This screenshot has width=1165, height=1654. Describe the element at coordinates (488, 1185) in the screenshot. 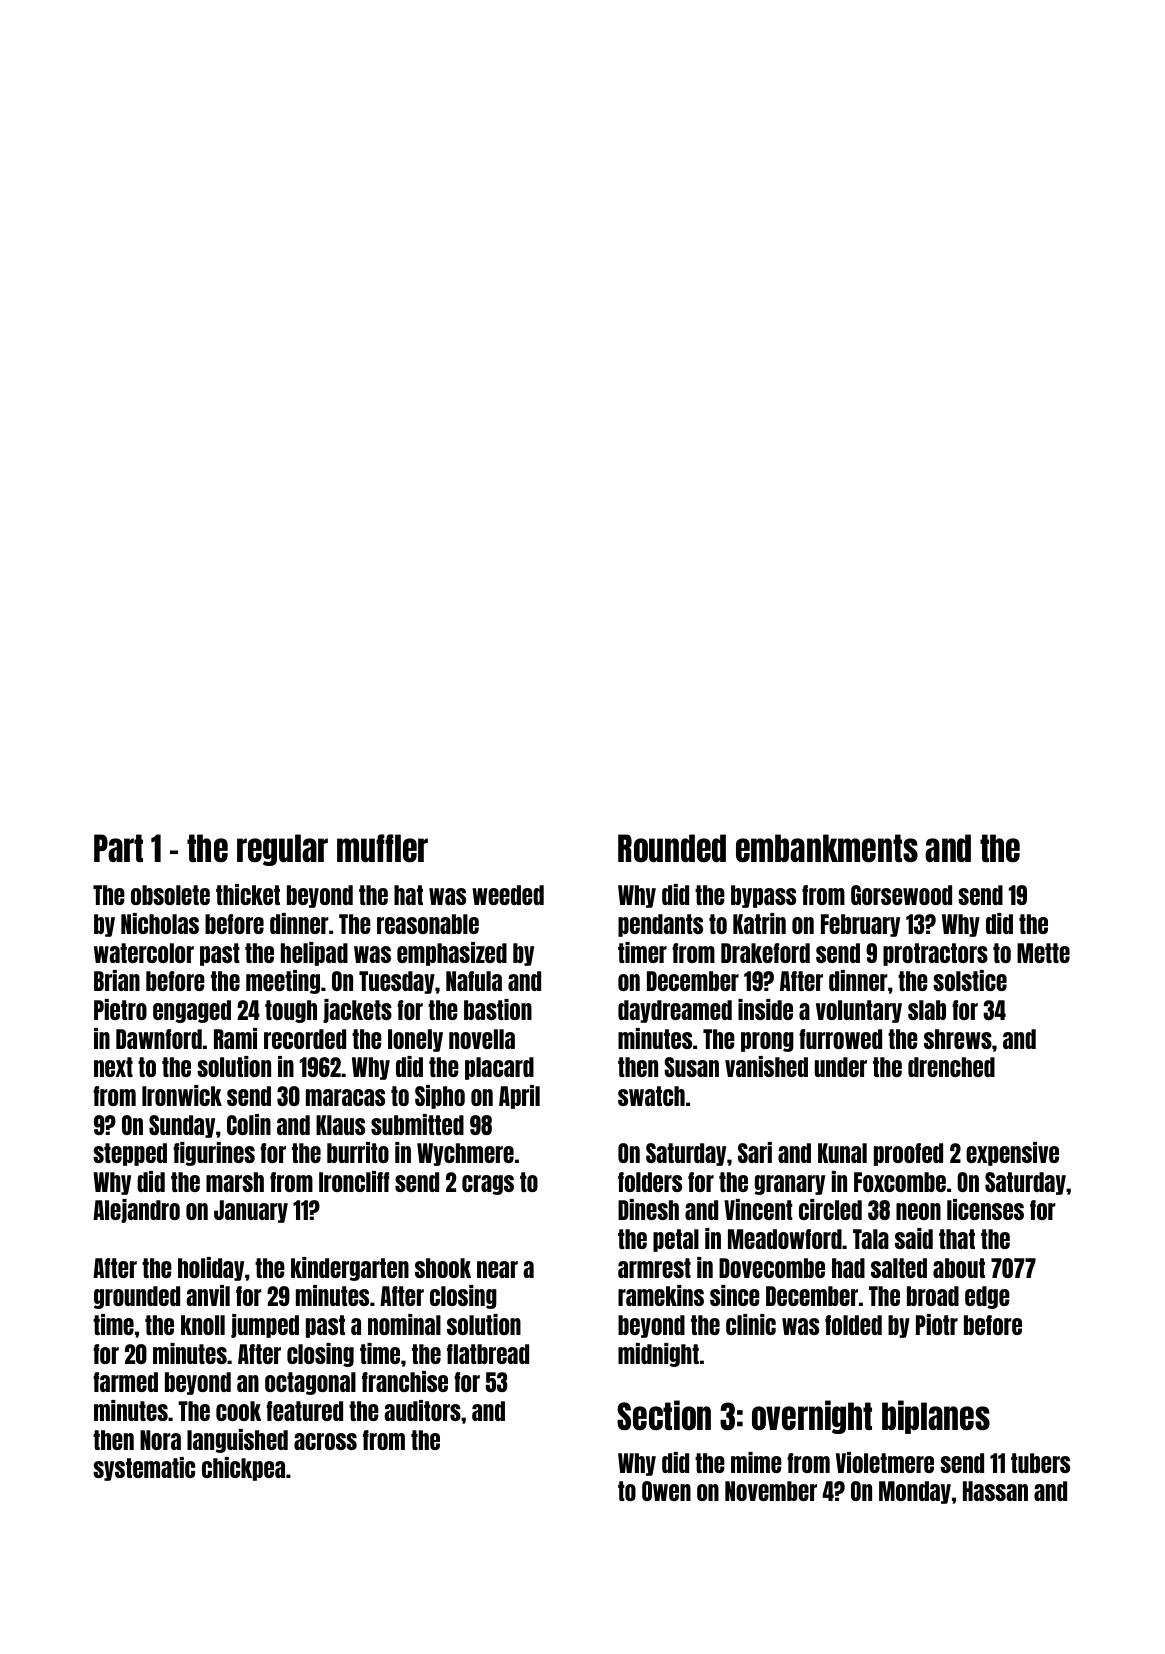

I see `crags` at that location.
